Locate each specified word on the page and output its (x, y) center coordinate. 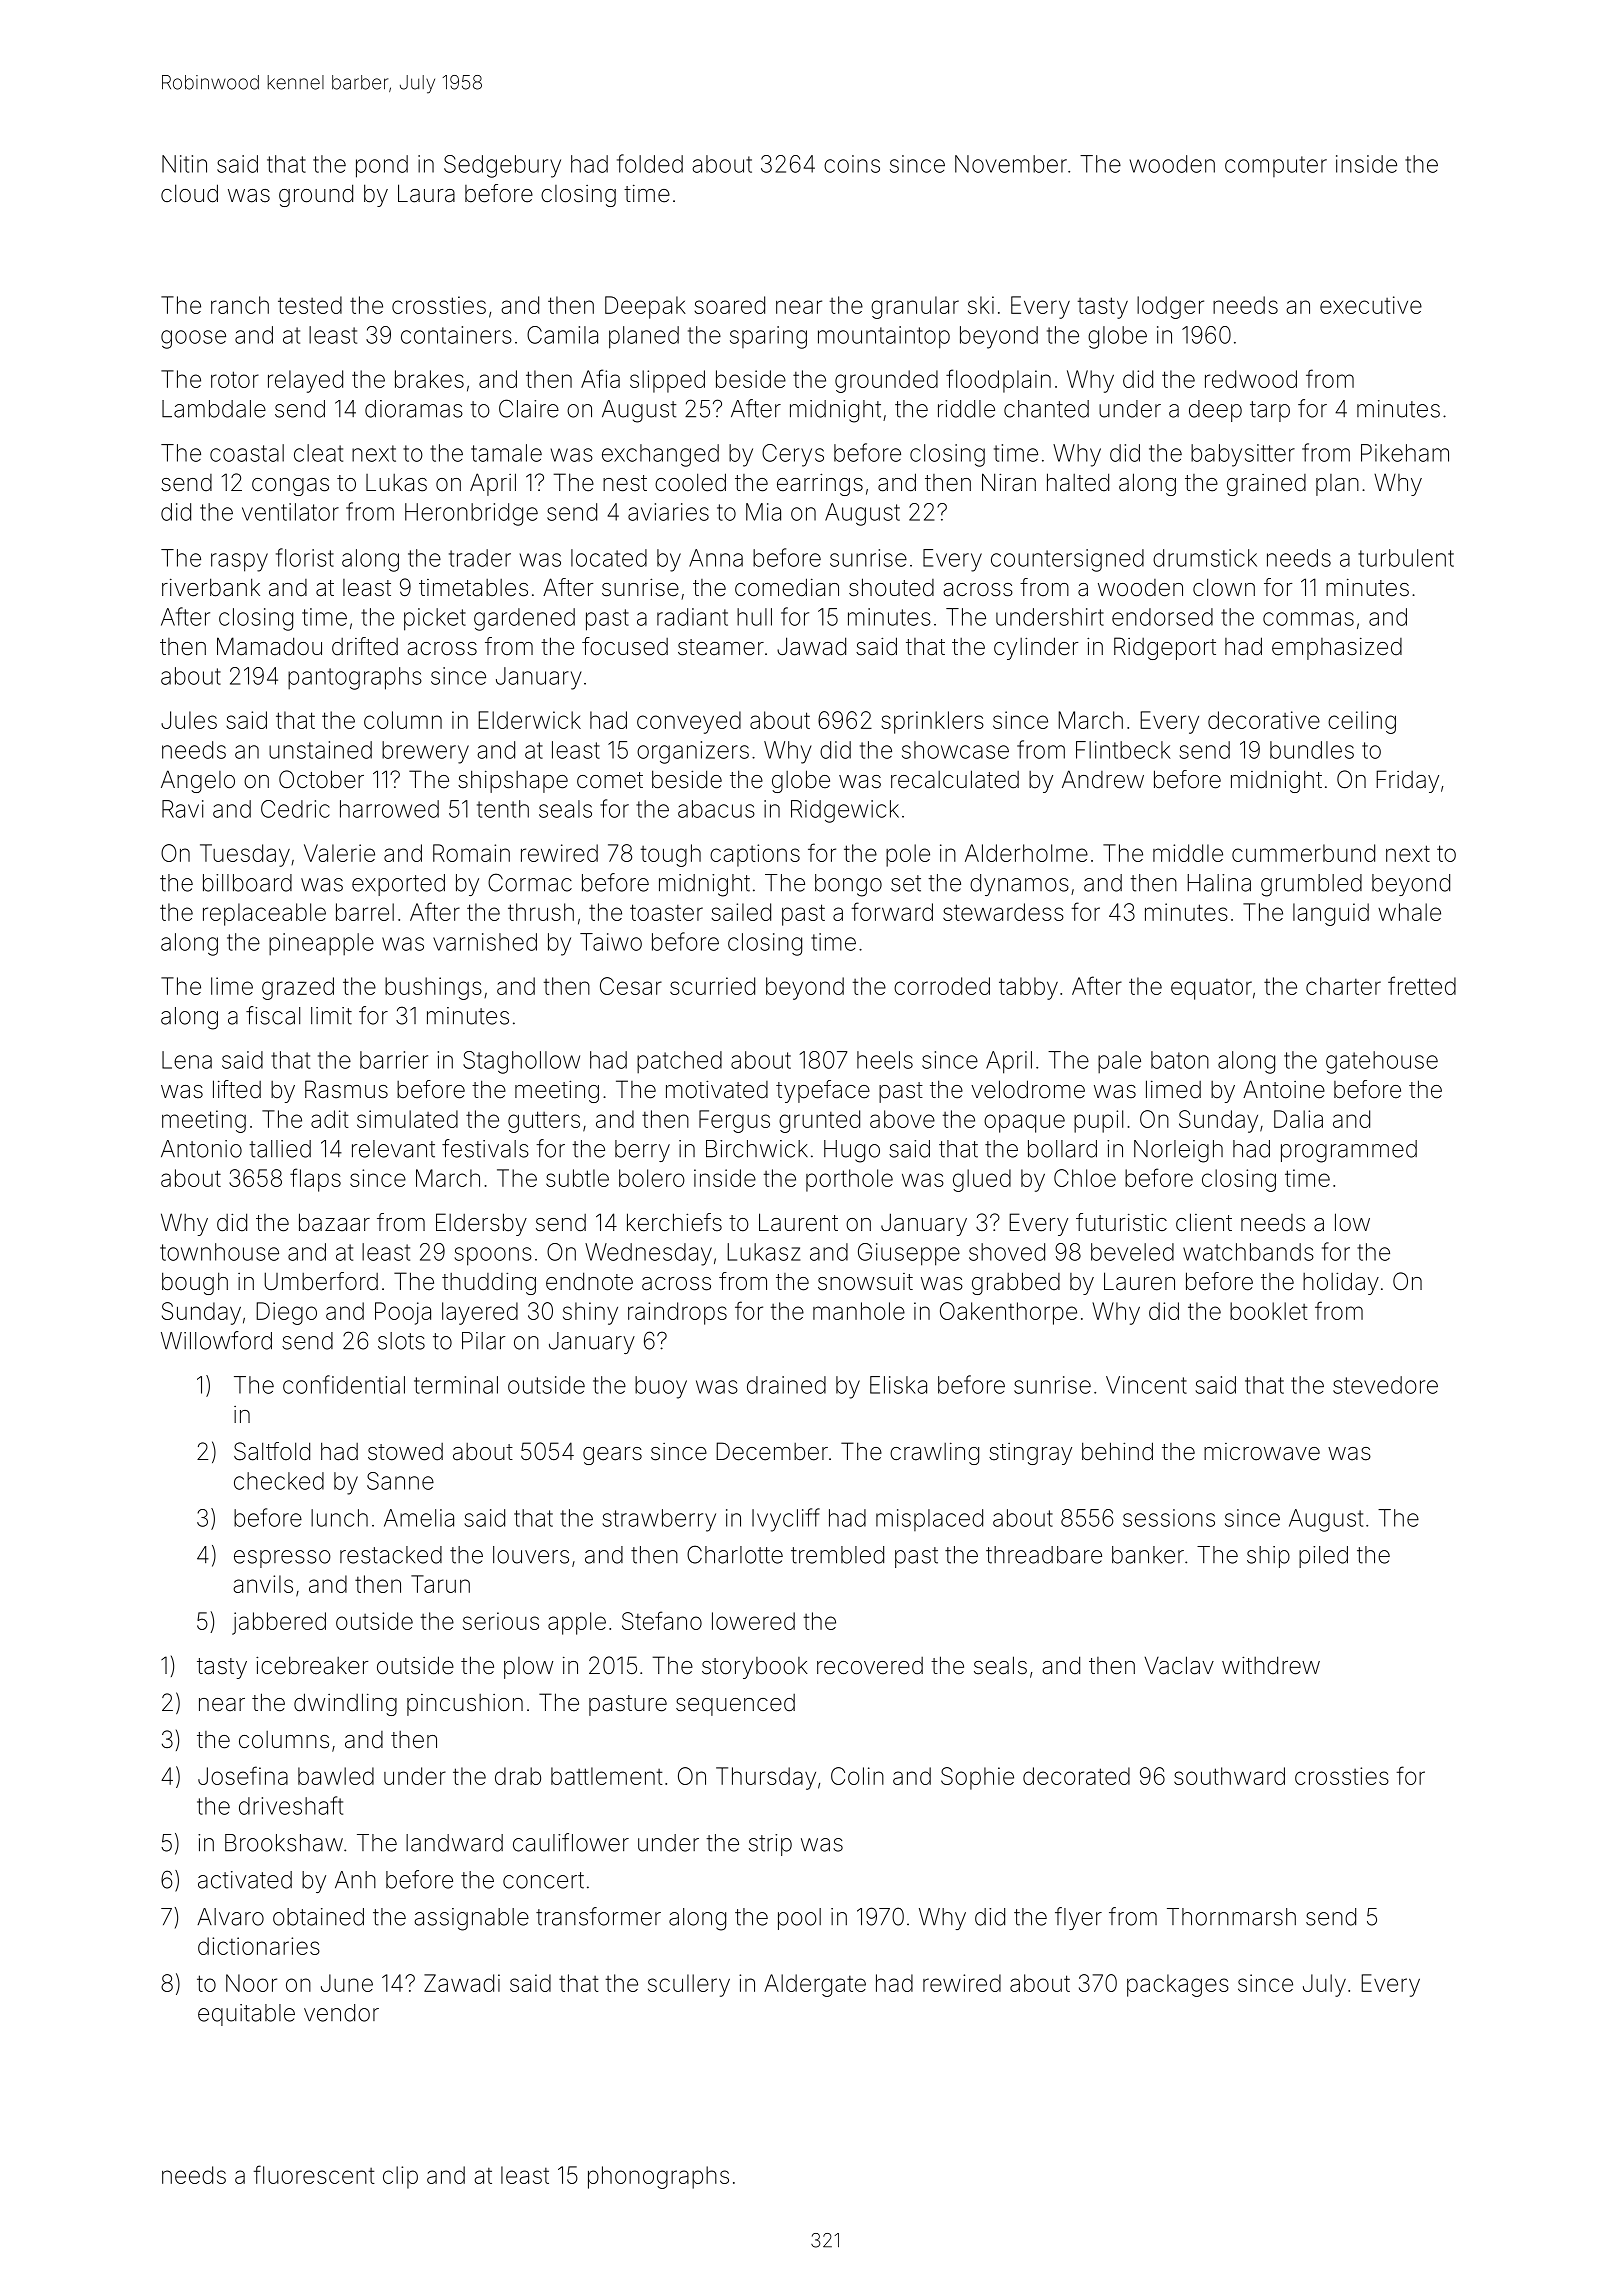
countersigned (1067, 560)
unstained (320, 750)
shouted (891, 587)
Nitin (184, 164)
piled (1323, 1557)
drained (786, 1385)
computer (1276, 166)
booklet (1269, 1311)
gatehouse (1382, 1062)
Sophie (977, 1778)
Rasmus (346, 1089)
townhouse (219, 1252)
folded (650, 163)
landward (454, 1843)
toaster (666, 912)
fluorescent (314, 2174)
